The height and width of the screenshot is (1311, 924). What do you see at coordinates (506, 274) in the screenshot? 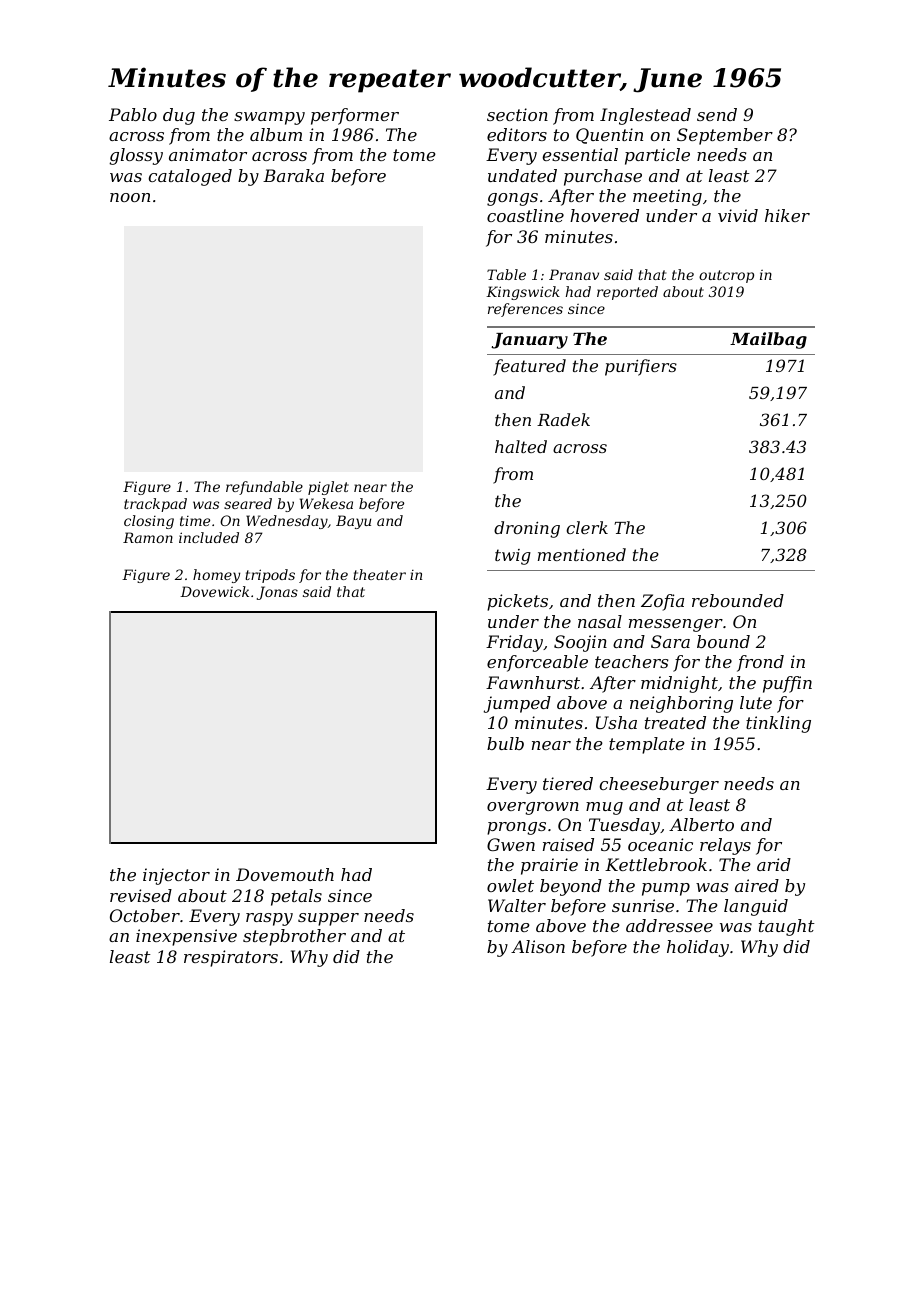
I see `Table` at bounding box center [506, 274].
